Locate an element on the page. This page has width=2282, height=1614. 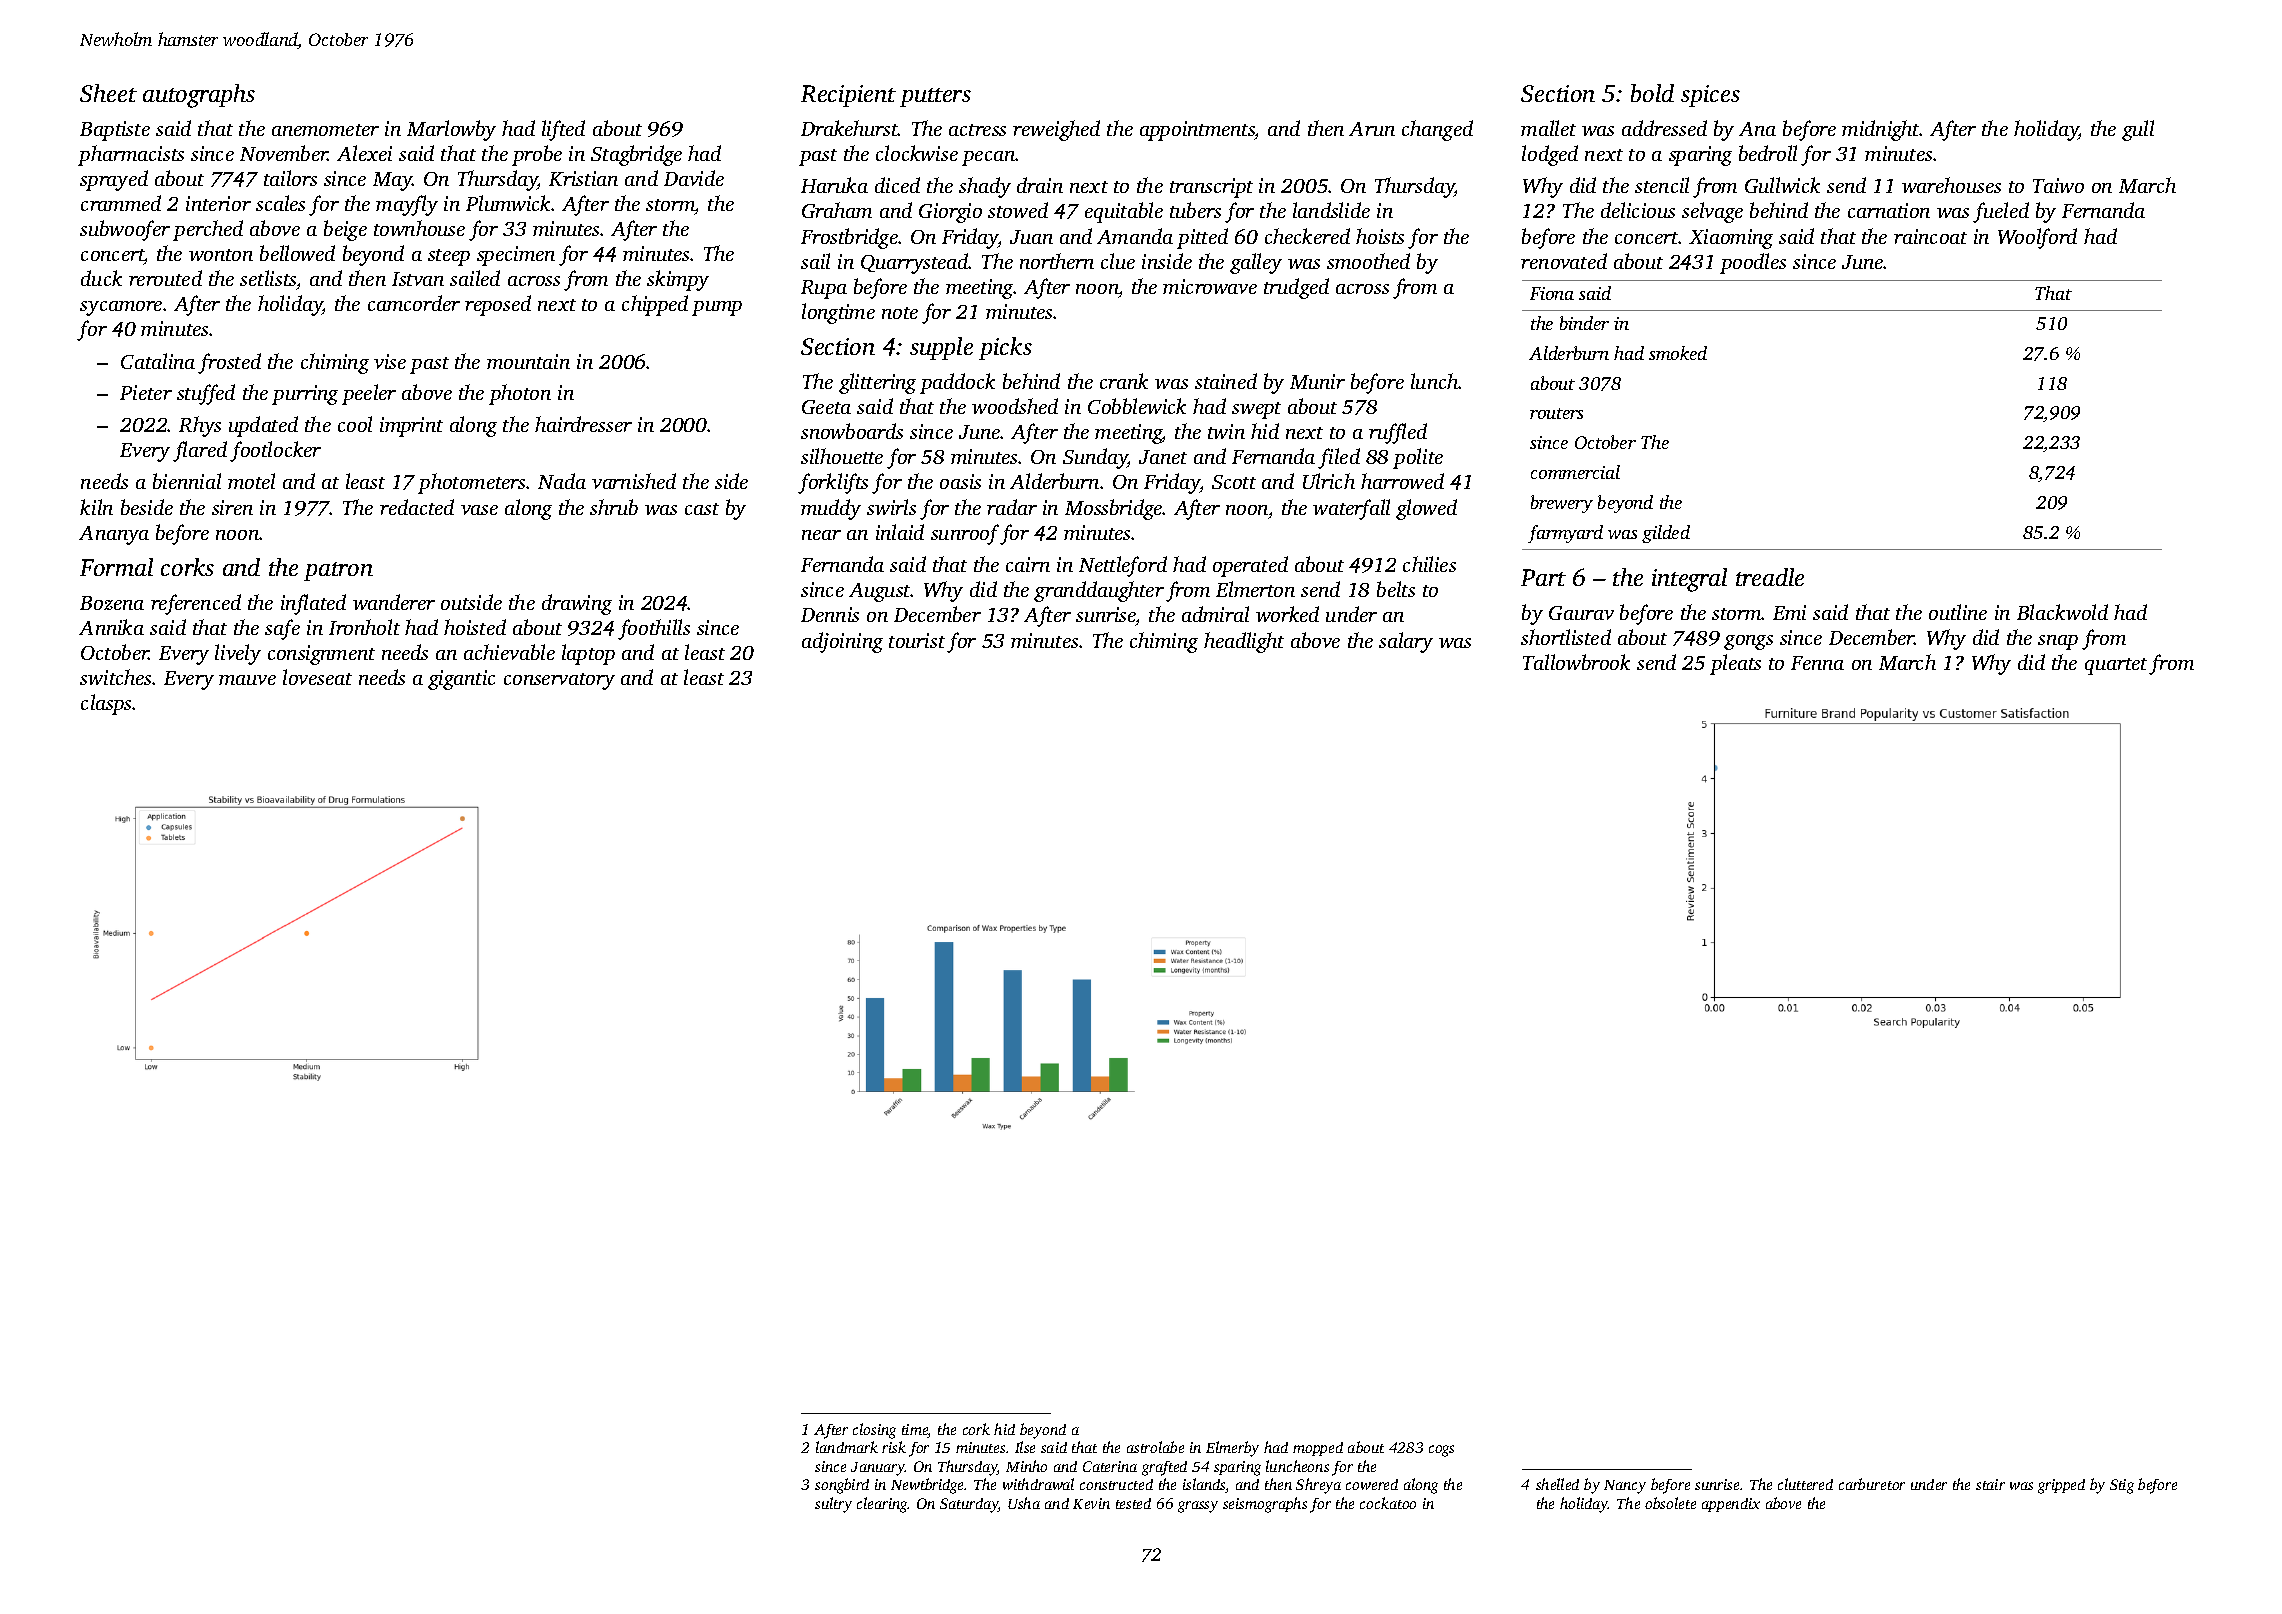
Fenna is located at coordinates (1817, 663).
